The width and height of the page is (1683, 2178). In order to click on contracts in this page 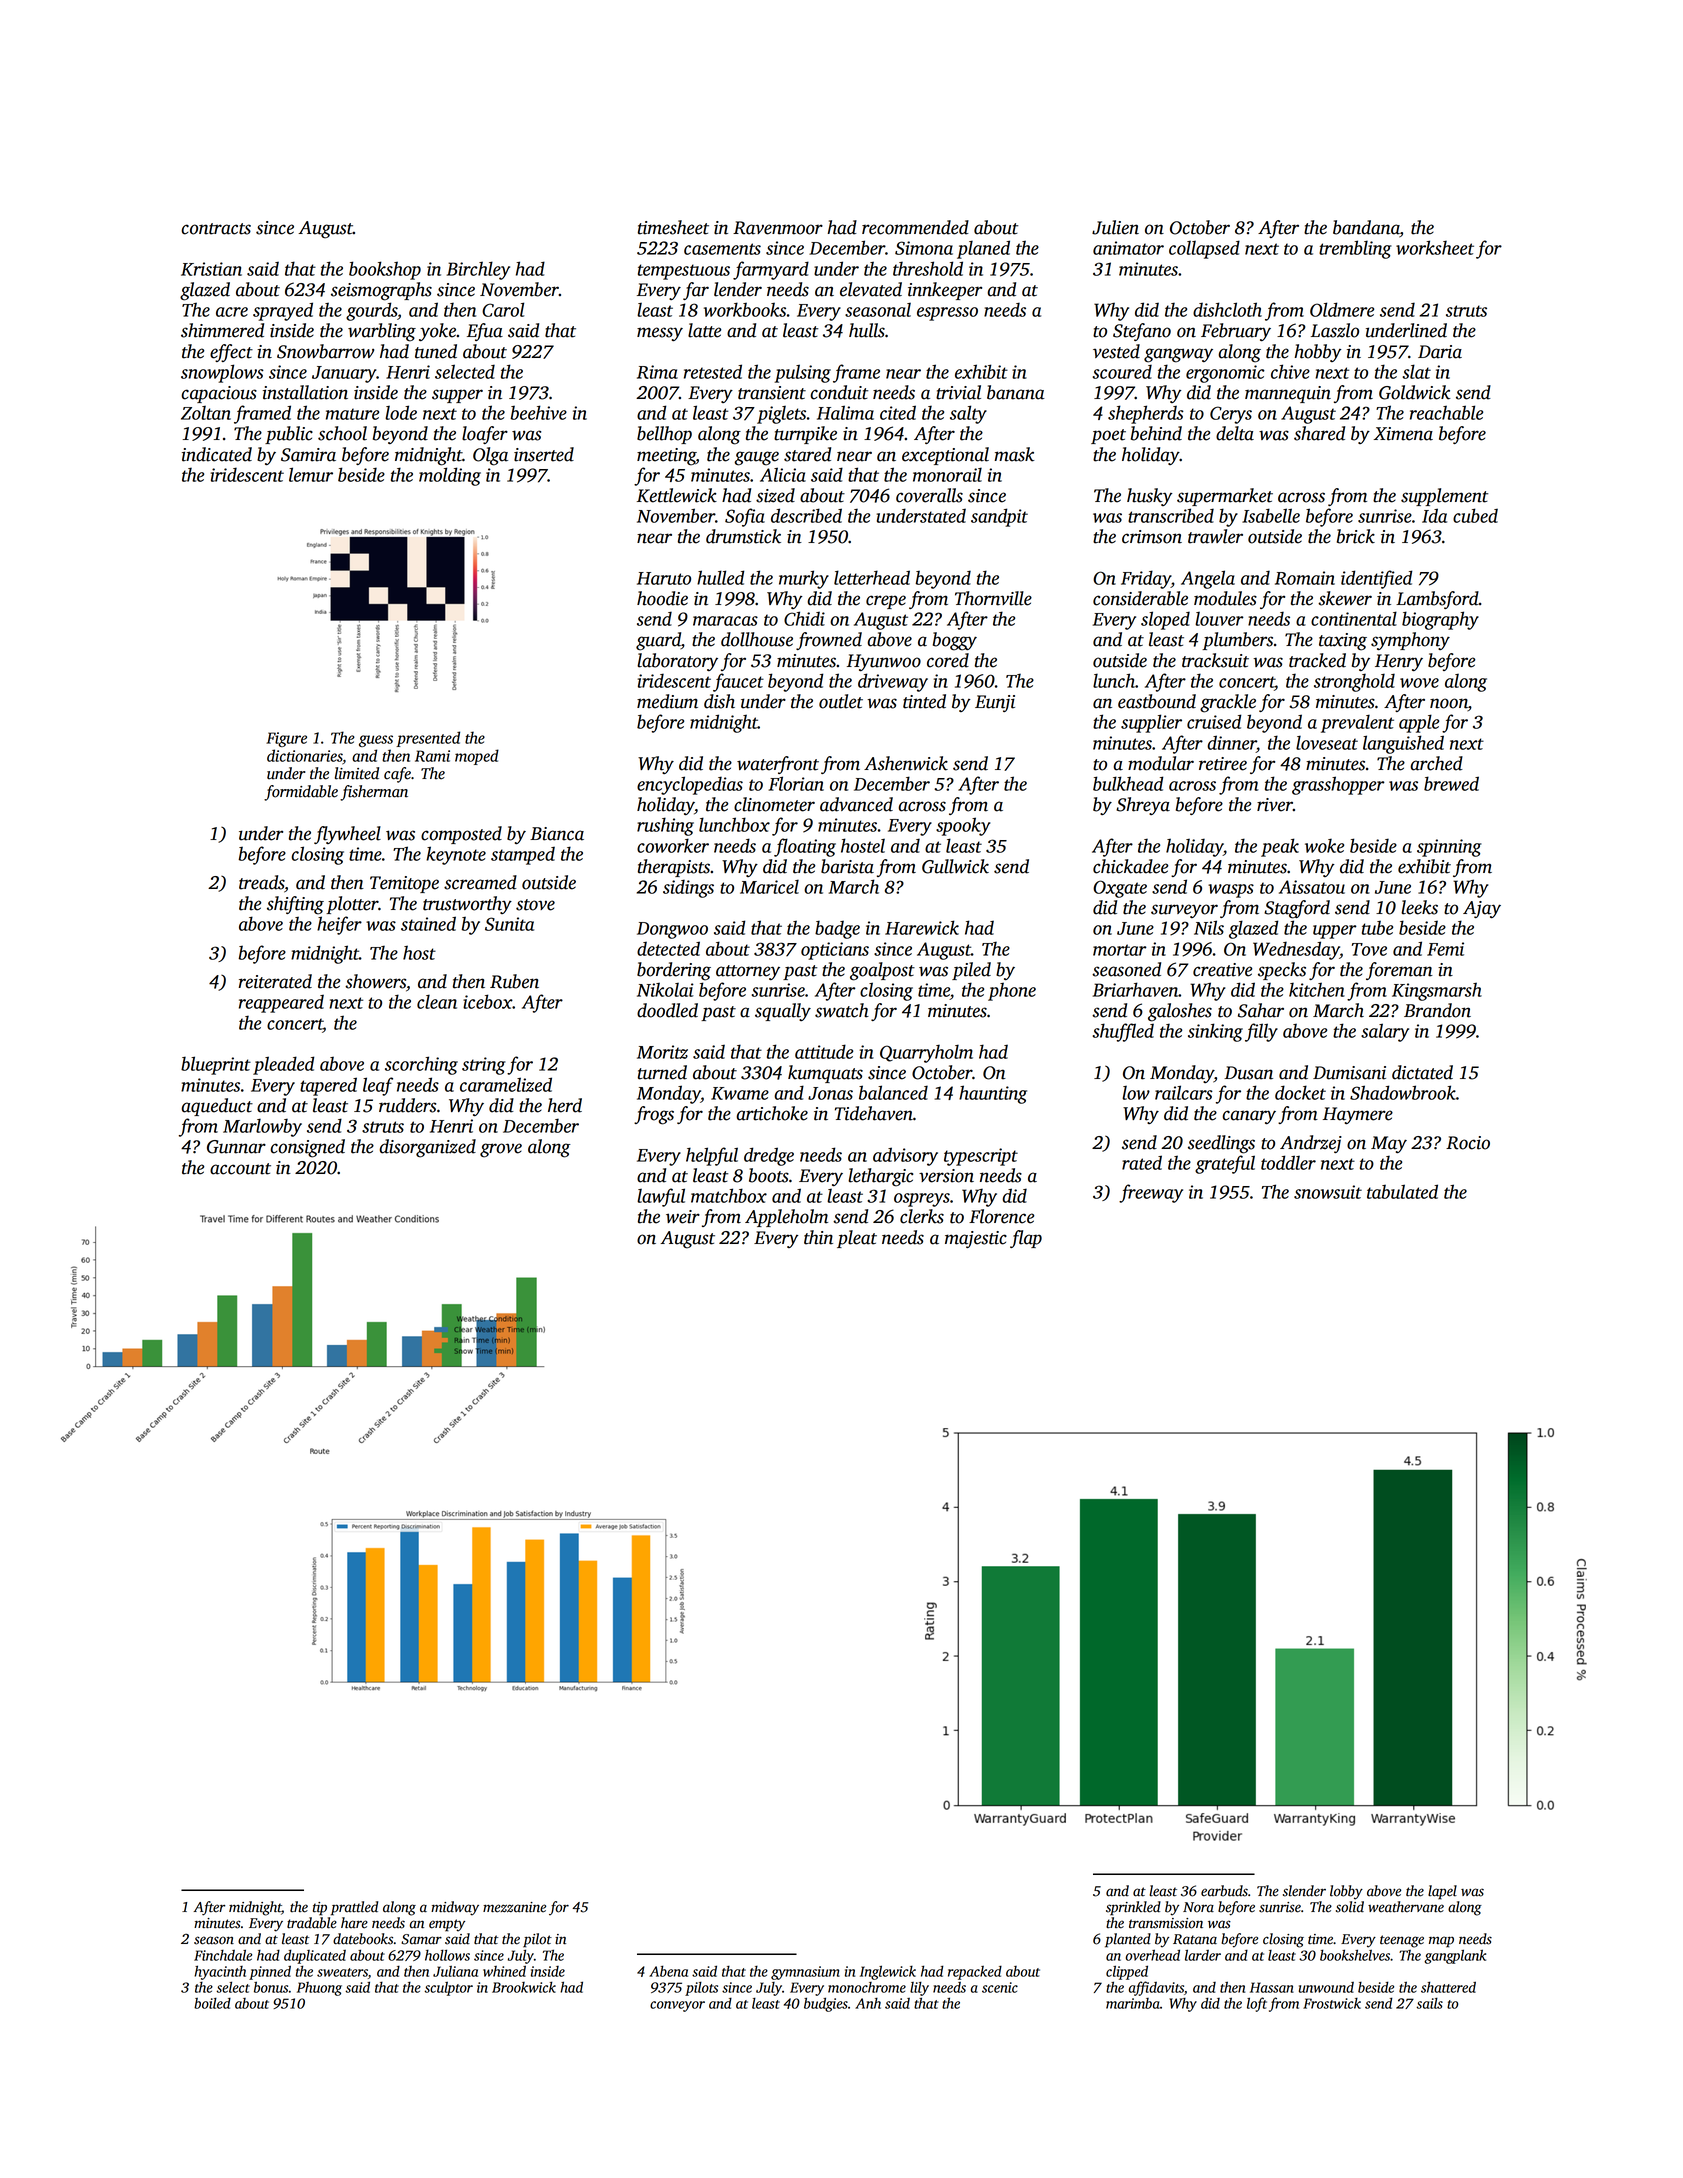, I will do `click(216, 229)`.
